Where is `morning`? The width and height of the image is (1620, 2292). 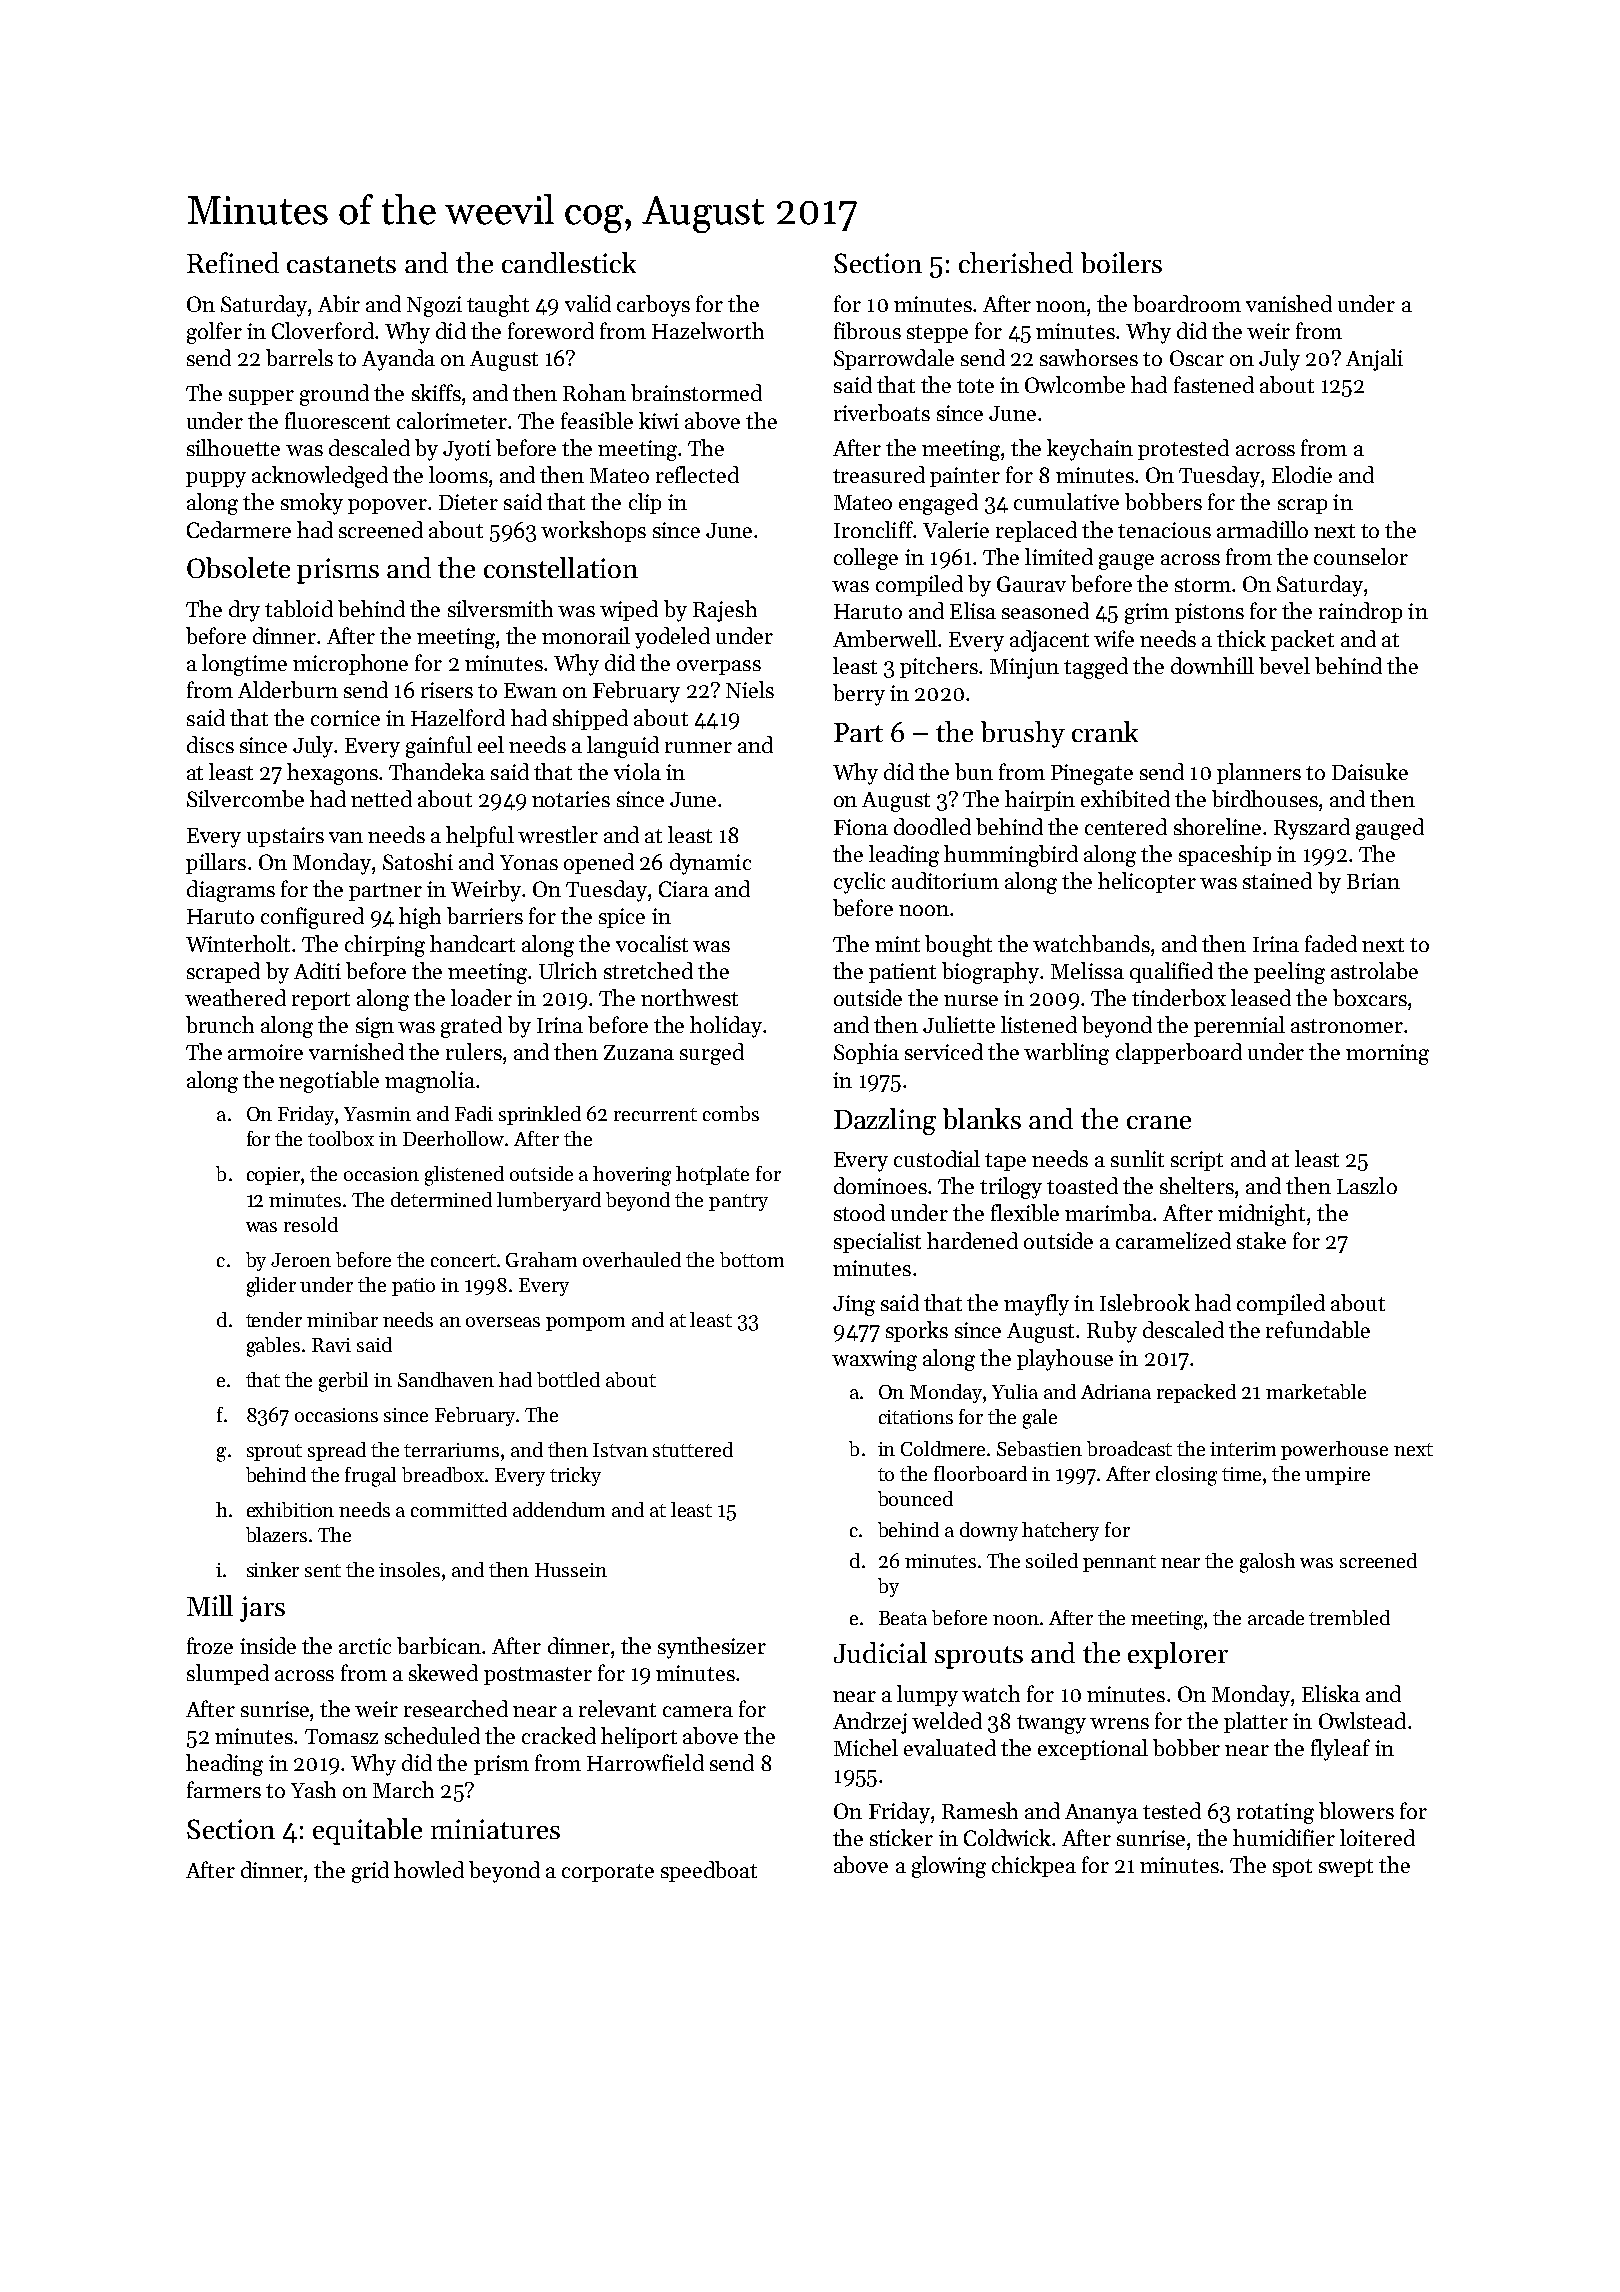
morning is located at coordinates (1387, 1054).
